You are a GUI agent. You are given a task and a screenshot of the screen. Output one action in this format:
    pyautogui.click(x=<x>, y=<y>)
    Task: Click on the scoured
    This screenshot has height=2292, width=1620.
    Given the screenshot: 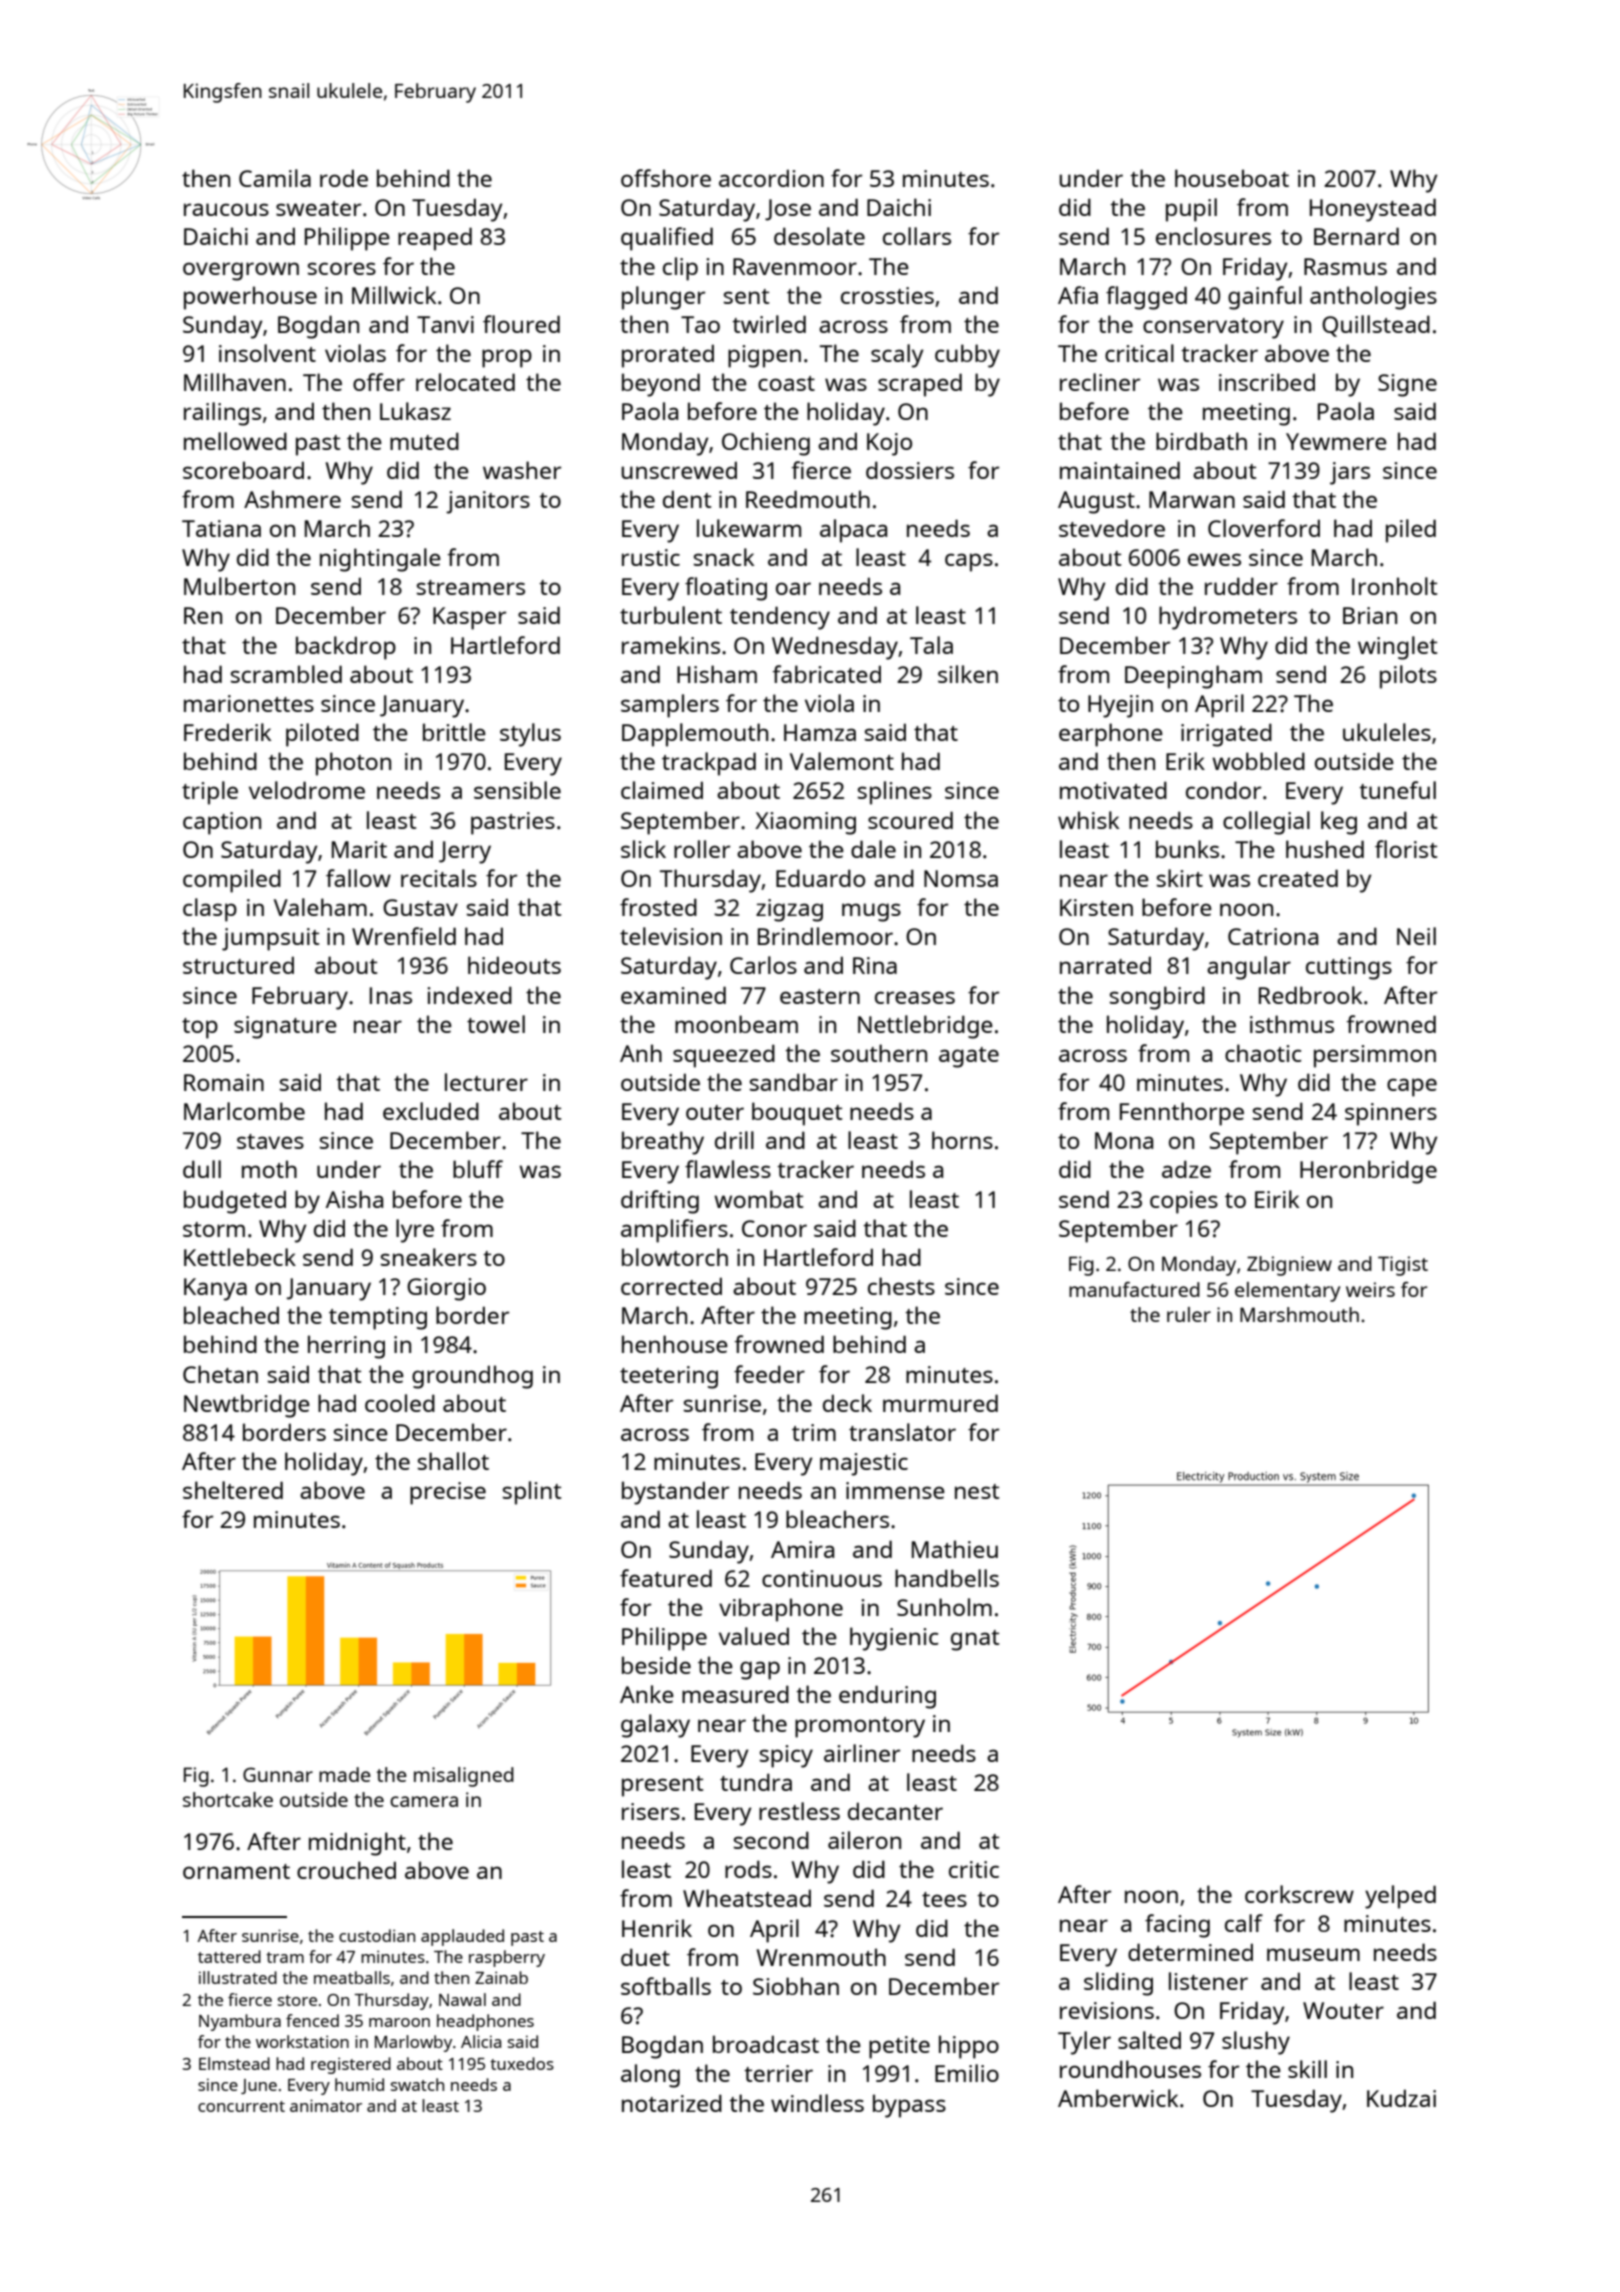 What is the action you would take?
    pyautogui.click(x=910, y=820)
